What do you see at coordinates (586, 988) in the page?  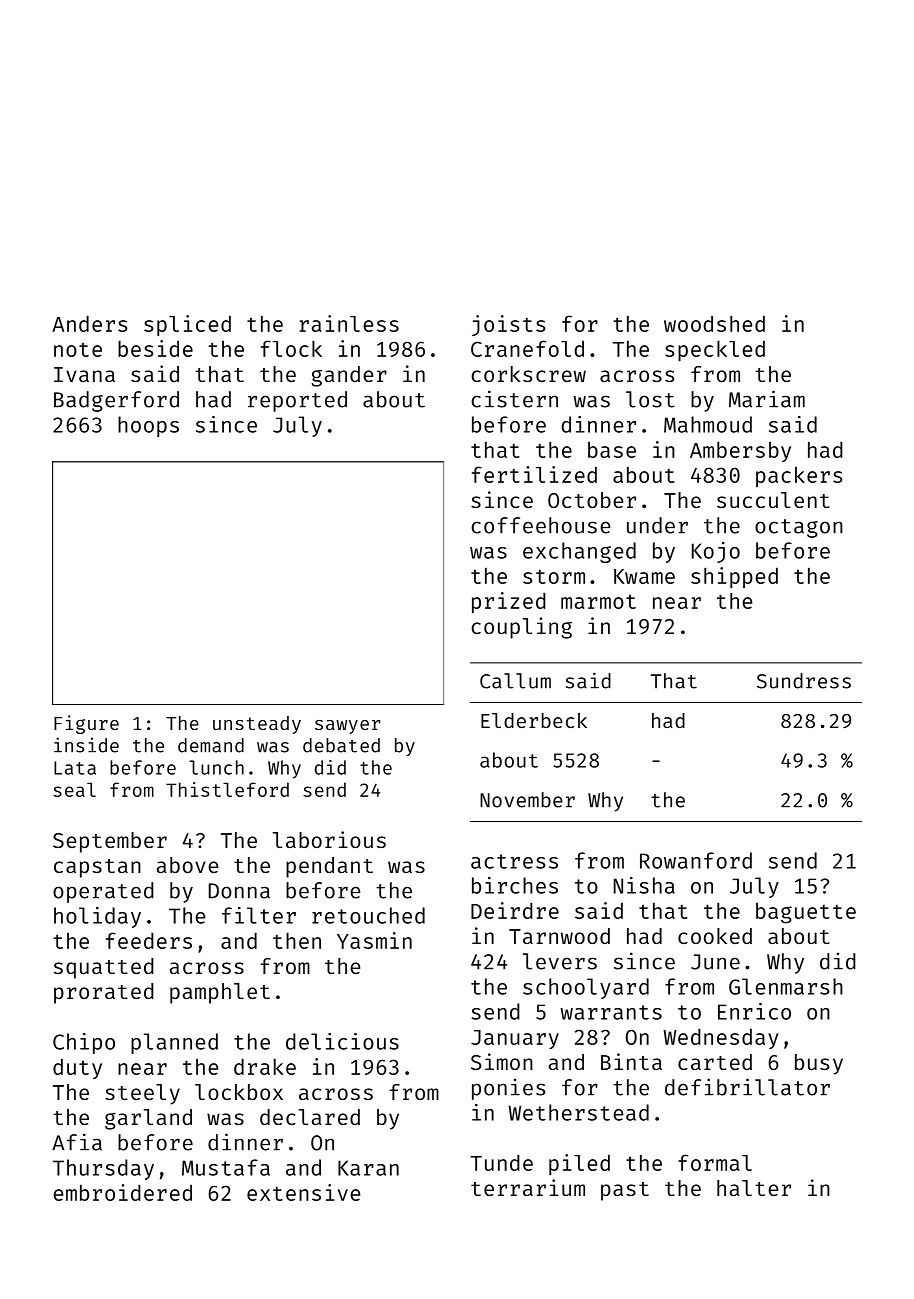 I see `schoolyard` at bounding box center [586, 988].
